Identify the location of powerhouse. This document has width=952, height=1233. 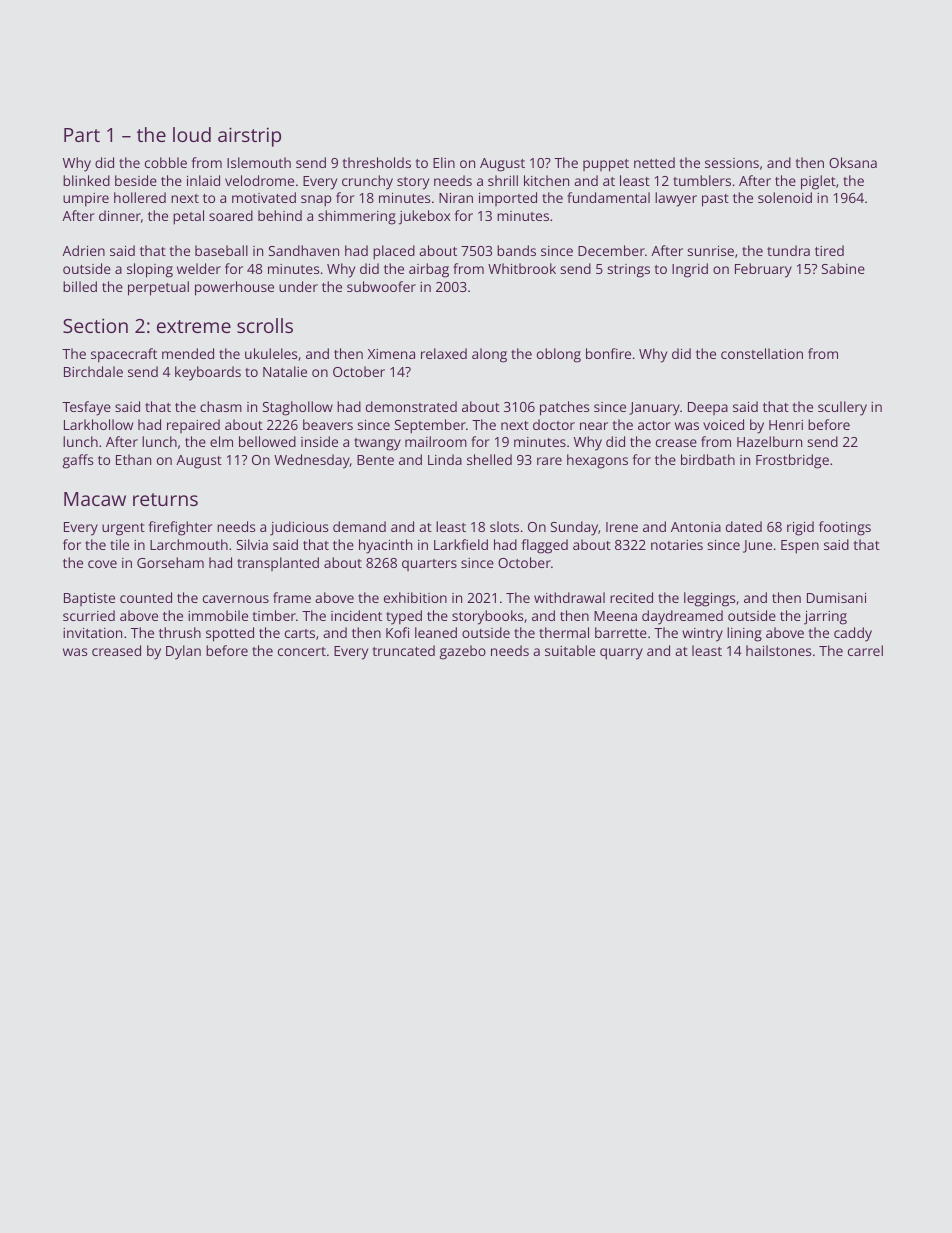
(234, 288).
